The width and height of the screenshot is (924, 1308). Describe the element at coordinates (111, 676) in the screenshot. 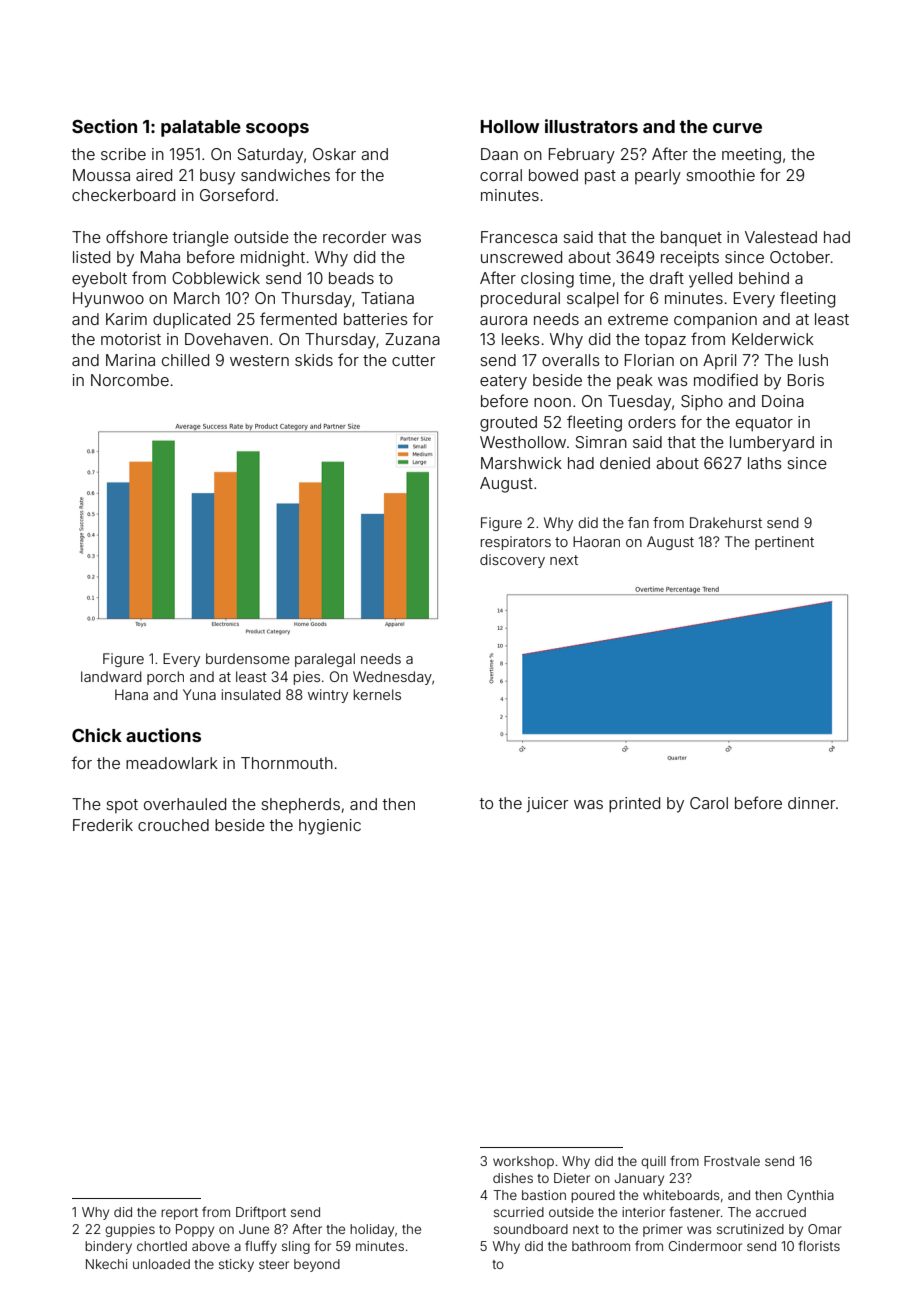

I see `landward` at that location.
